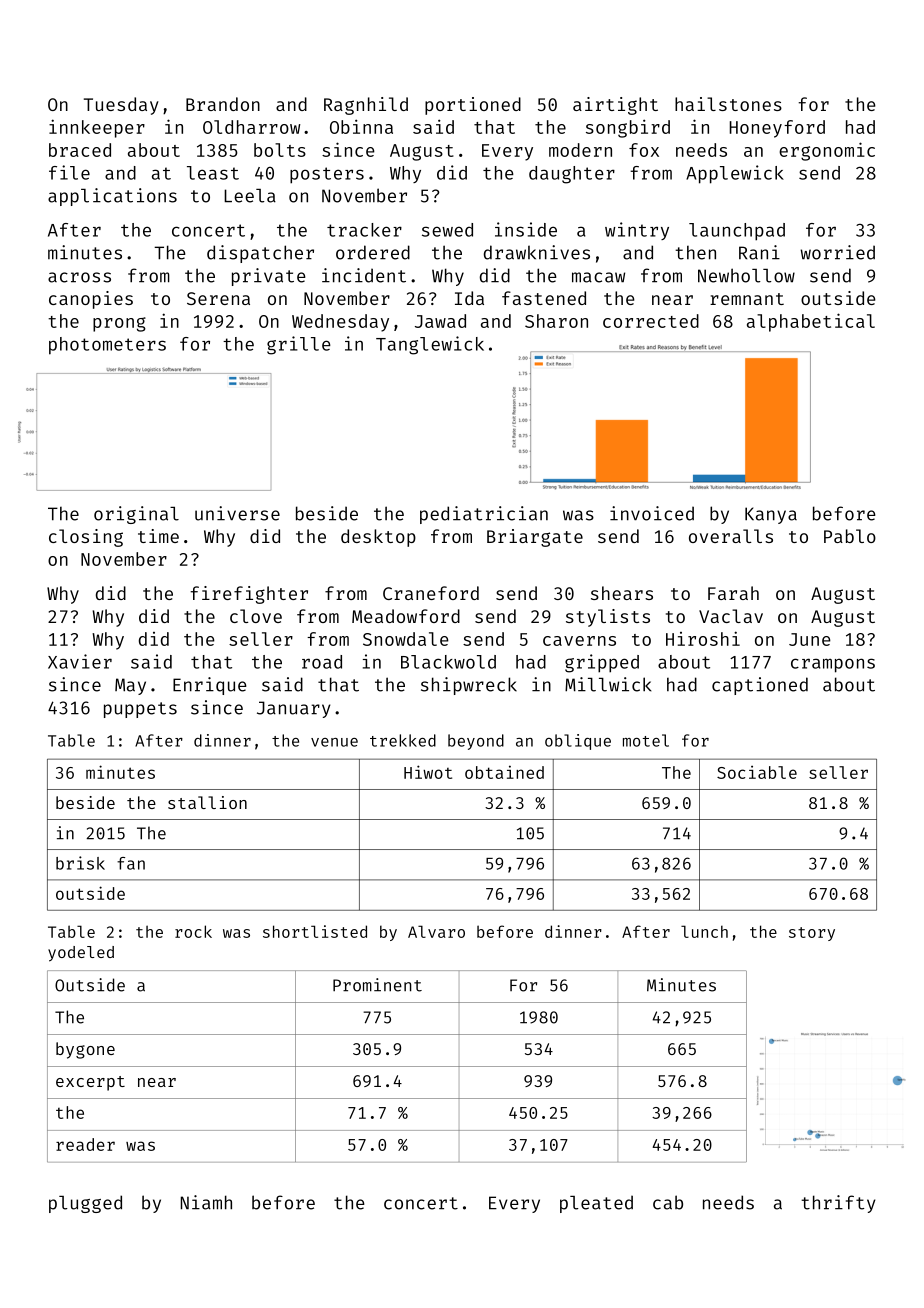 The height and width of the image is (1308, 924). What do you see at coordinates (473, 106) in the image?
I see `portioned` at bounding box center [473, 106].
